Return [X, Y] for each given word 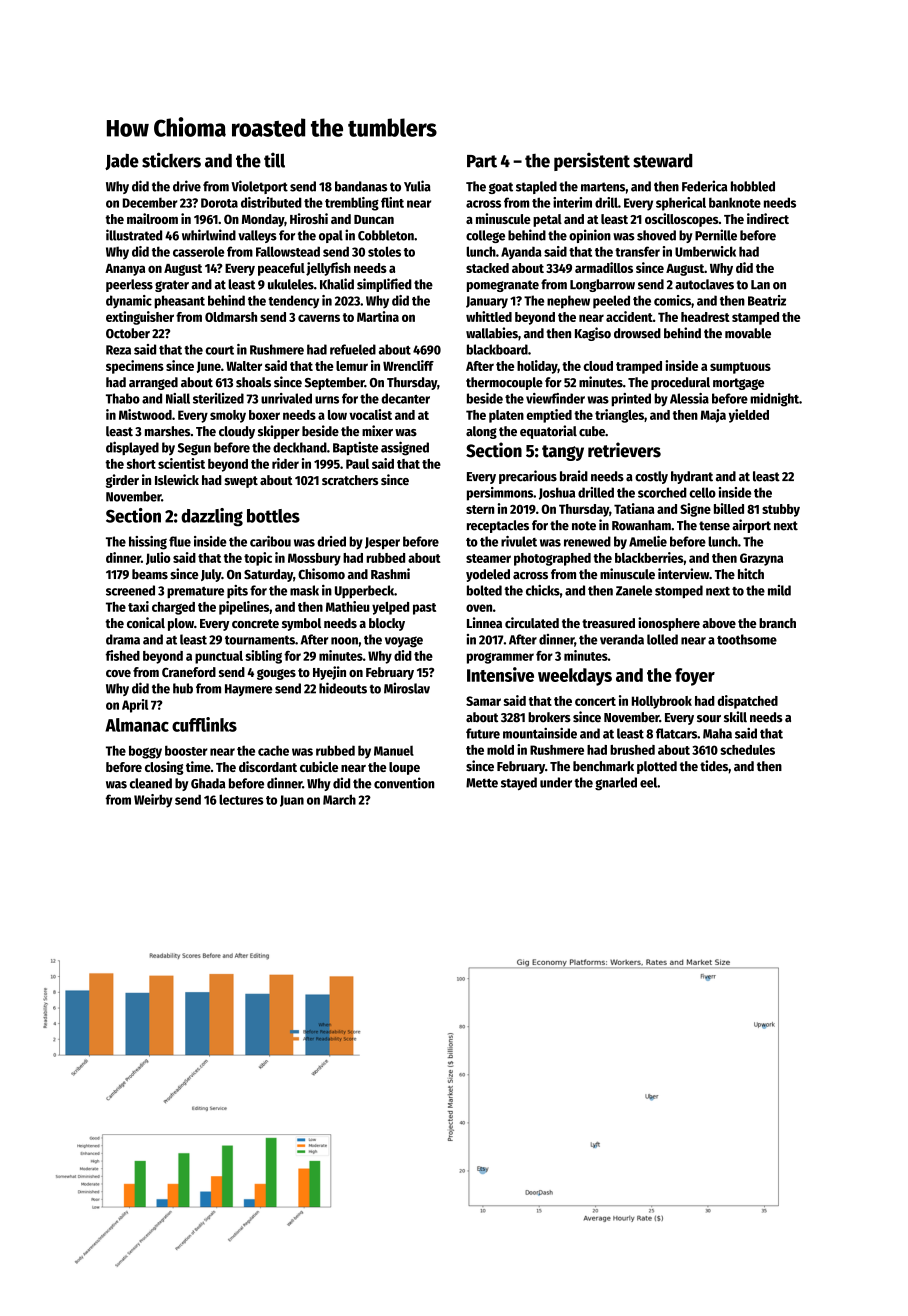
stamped [755, 318]
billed [729, 508]
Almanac [137, 725]
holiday [537, 367]
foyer [695, 677]
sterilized [218, 398]
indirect [768, 218]
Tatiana [634, 508]
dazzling [212, 517]
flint [392, 202]
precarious [528, 477]
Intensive [500, 674]
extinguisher [140, 318]
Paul [357, 464]
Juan [292, 801]
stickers [171, 160]
